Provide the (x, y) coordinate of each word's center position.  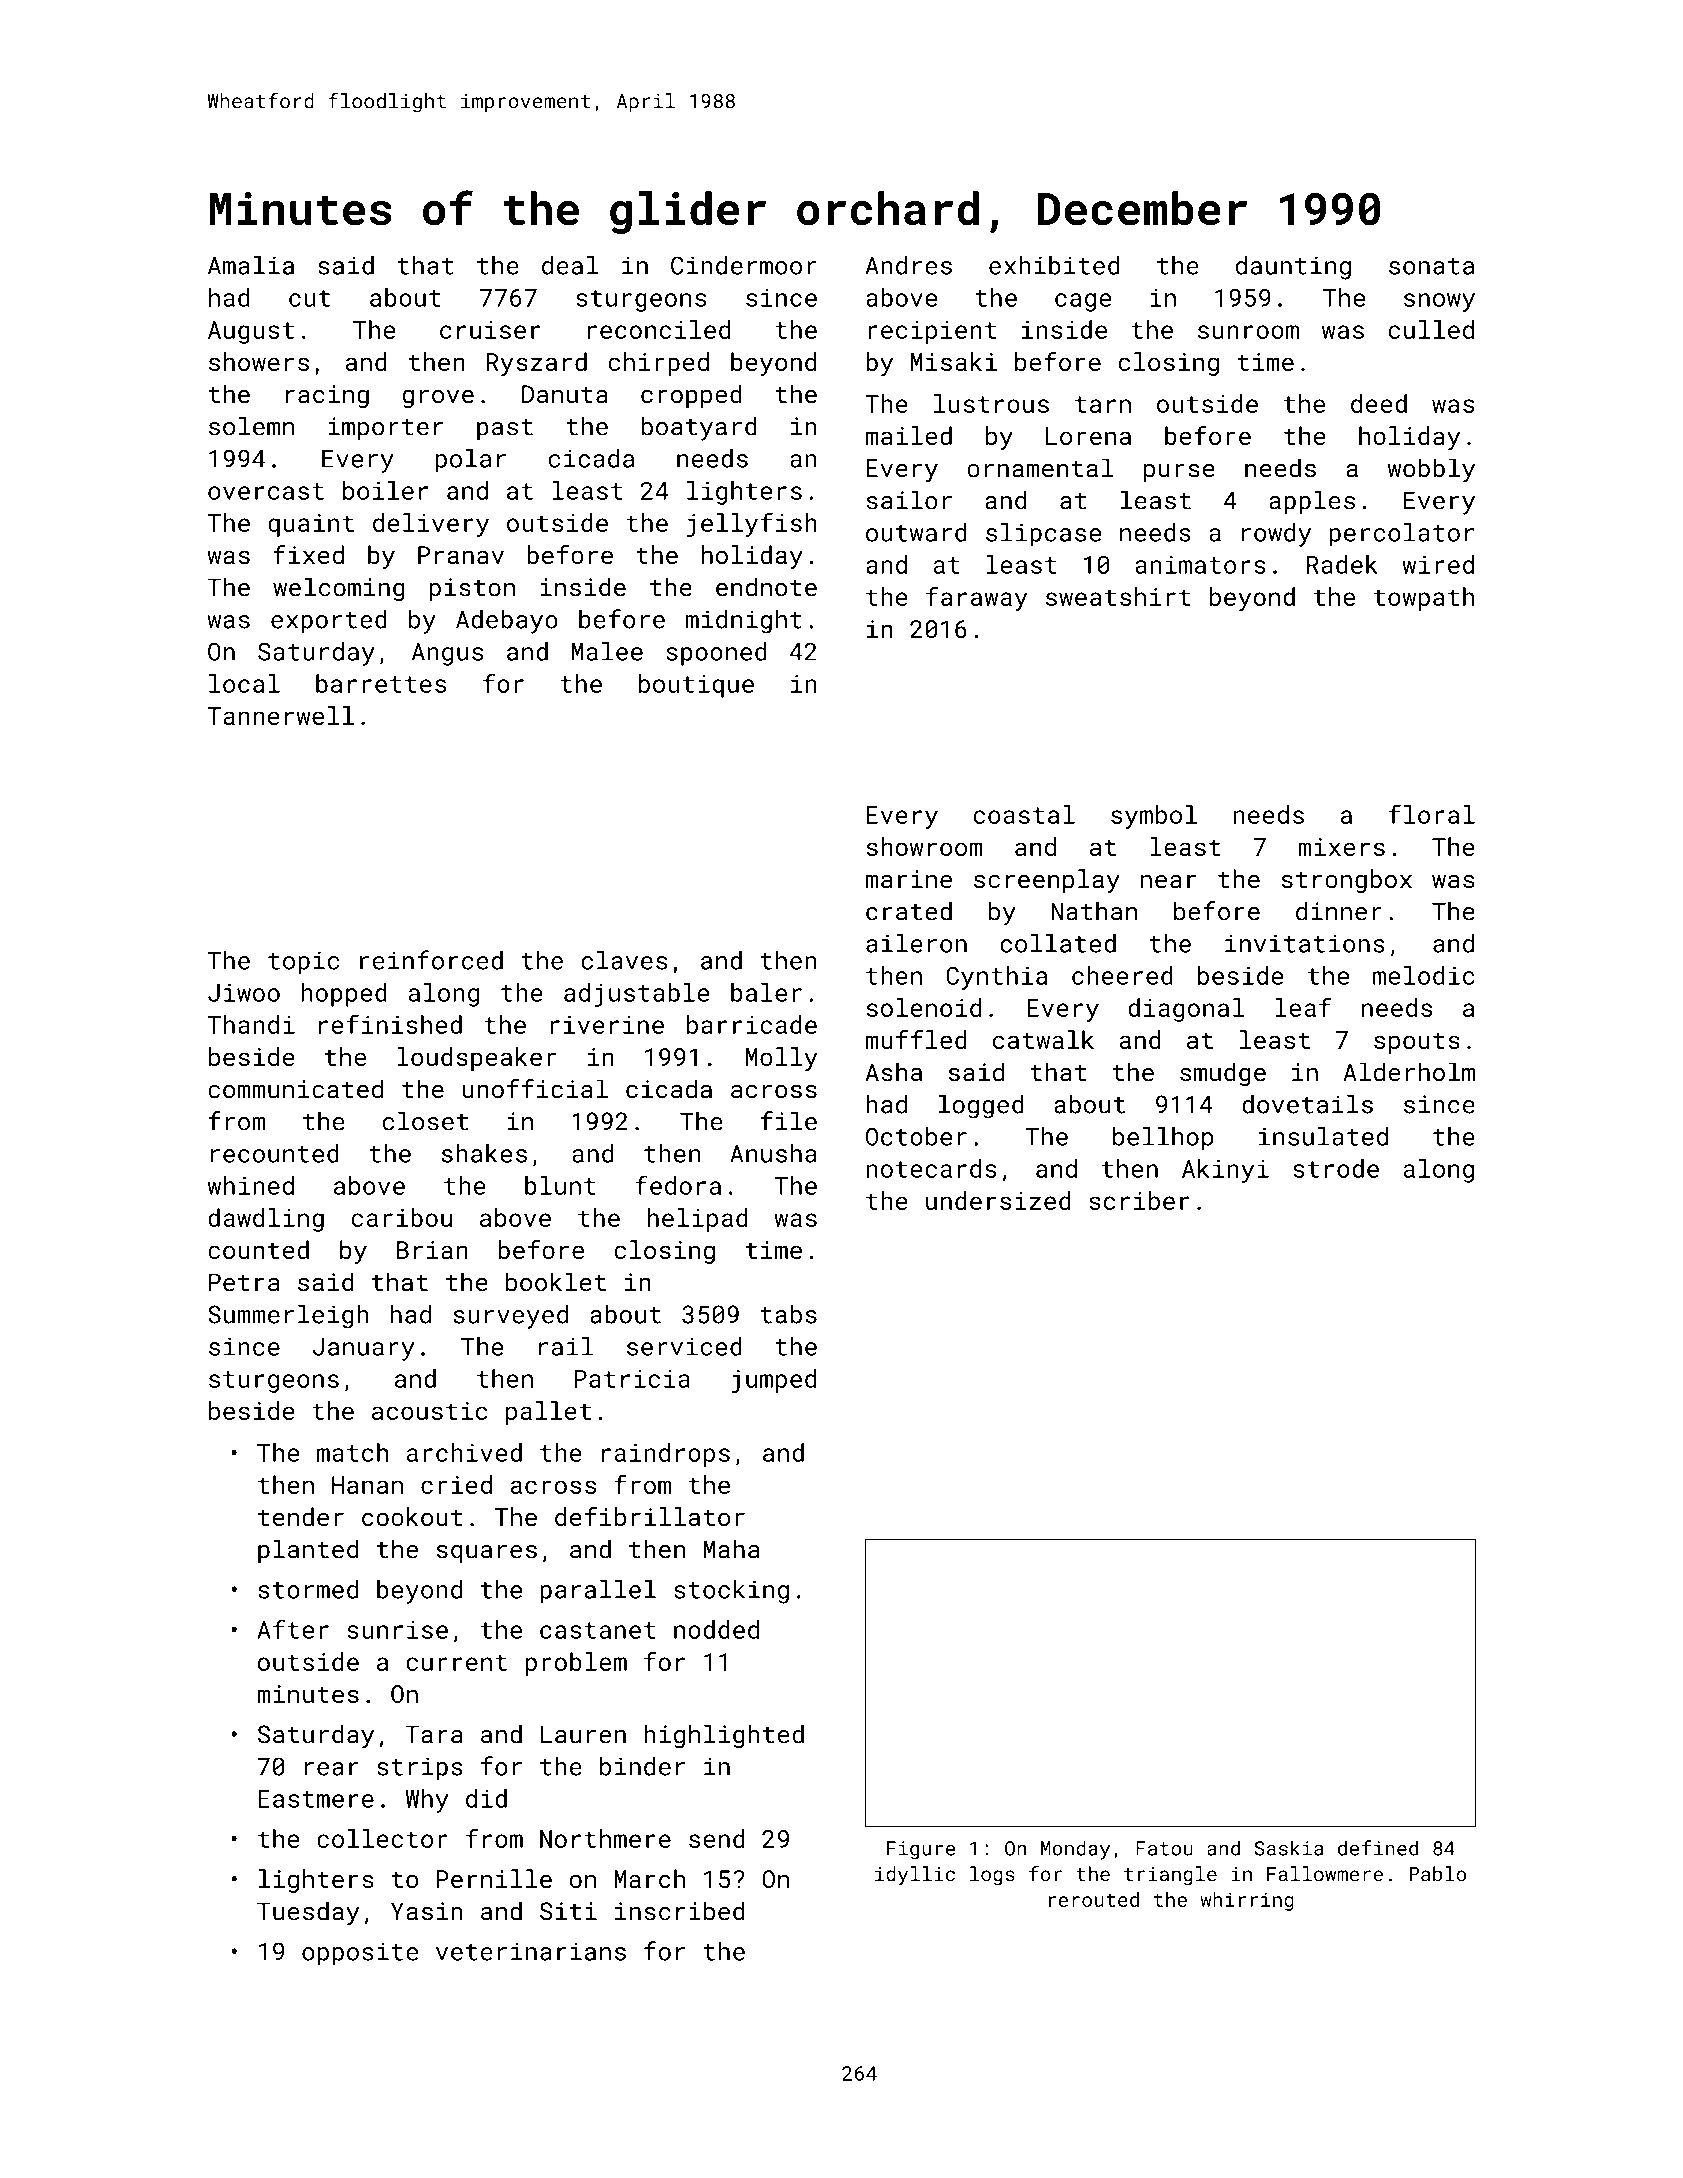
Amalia (251, 265)
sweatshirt (1118, 596)
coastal (1024, 814)
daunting (1293, 268)
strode (1336, 1168)
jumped (774, 1381)
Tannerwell (281, 715)
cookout (412, 1516)
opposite (360, 1954)
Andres (909, 265)
